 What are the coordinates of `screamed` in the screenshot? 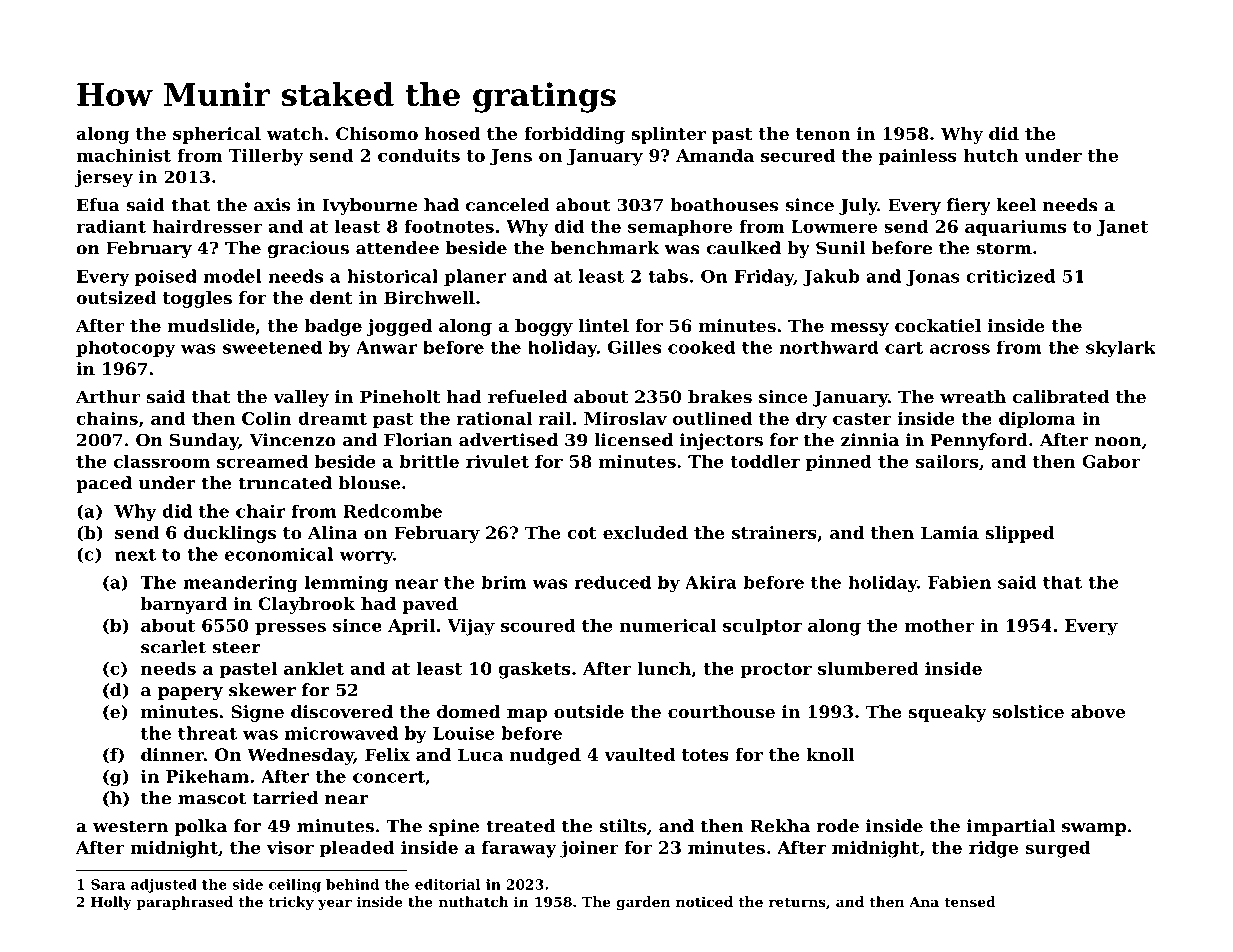 It's located at (262, 461).
